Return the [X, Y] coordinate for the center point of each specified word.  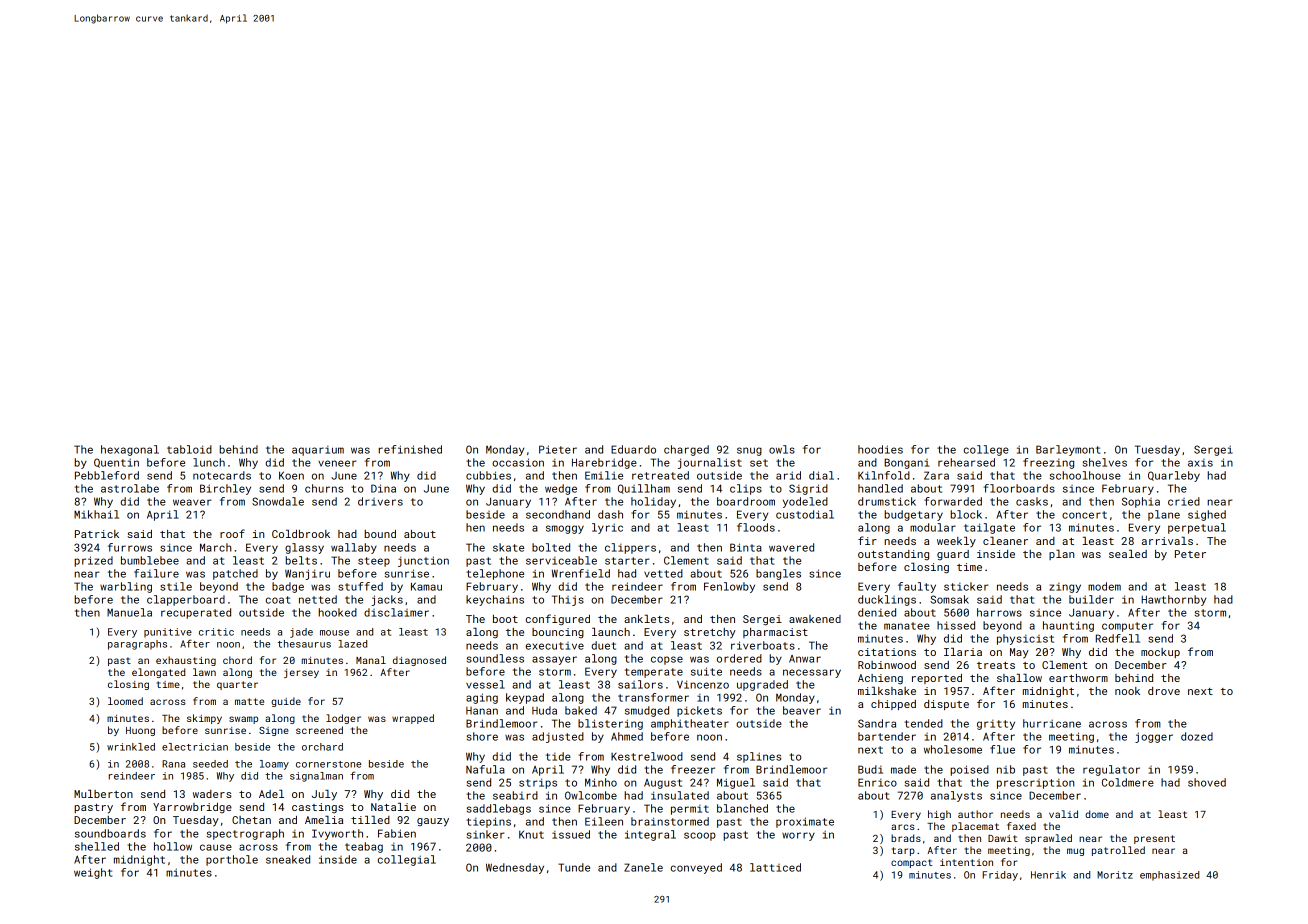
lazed [352, 644]
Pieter [558, 449]
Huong [140, 731]
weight [93, 873]
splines [759, 757]
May [1019, 653]
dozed [1197, 736]
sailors [640, 684]
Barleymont [1068, 450]
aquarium [318, 451]
